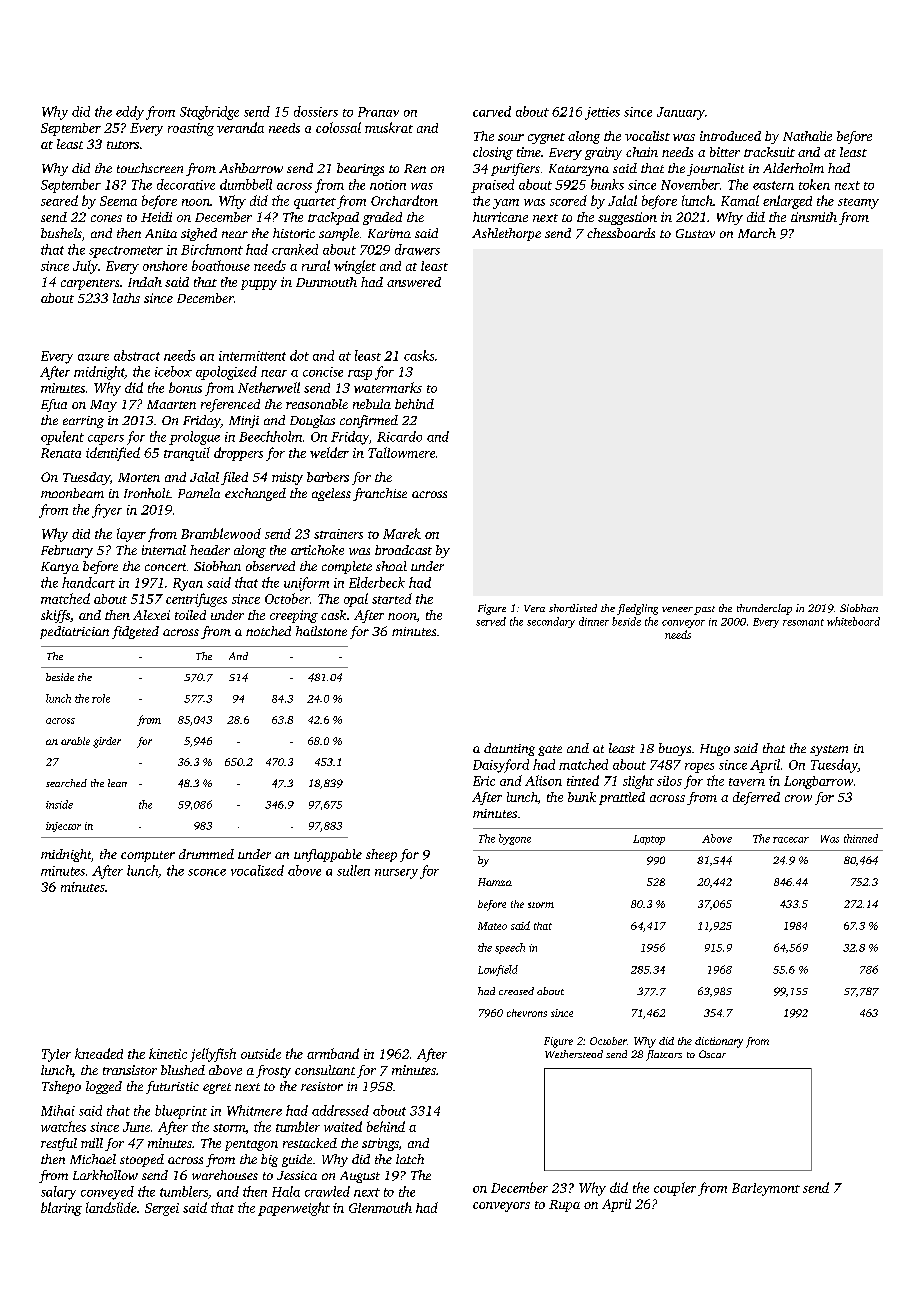 This screenshot has width=924, height=1308. Describe the element at coordinates (353, 870) in the screenshot. I see `sullen` at that location.
